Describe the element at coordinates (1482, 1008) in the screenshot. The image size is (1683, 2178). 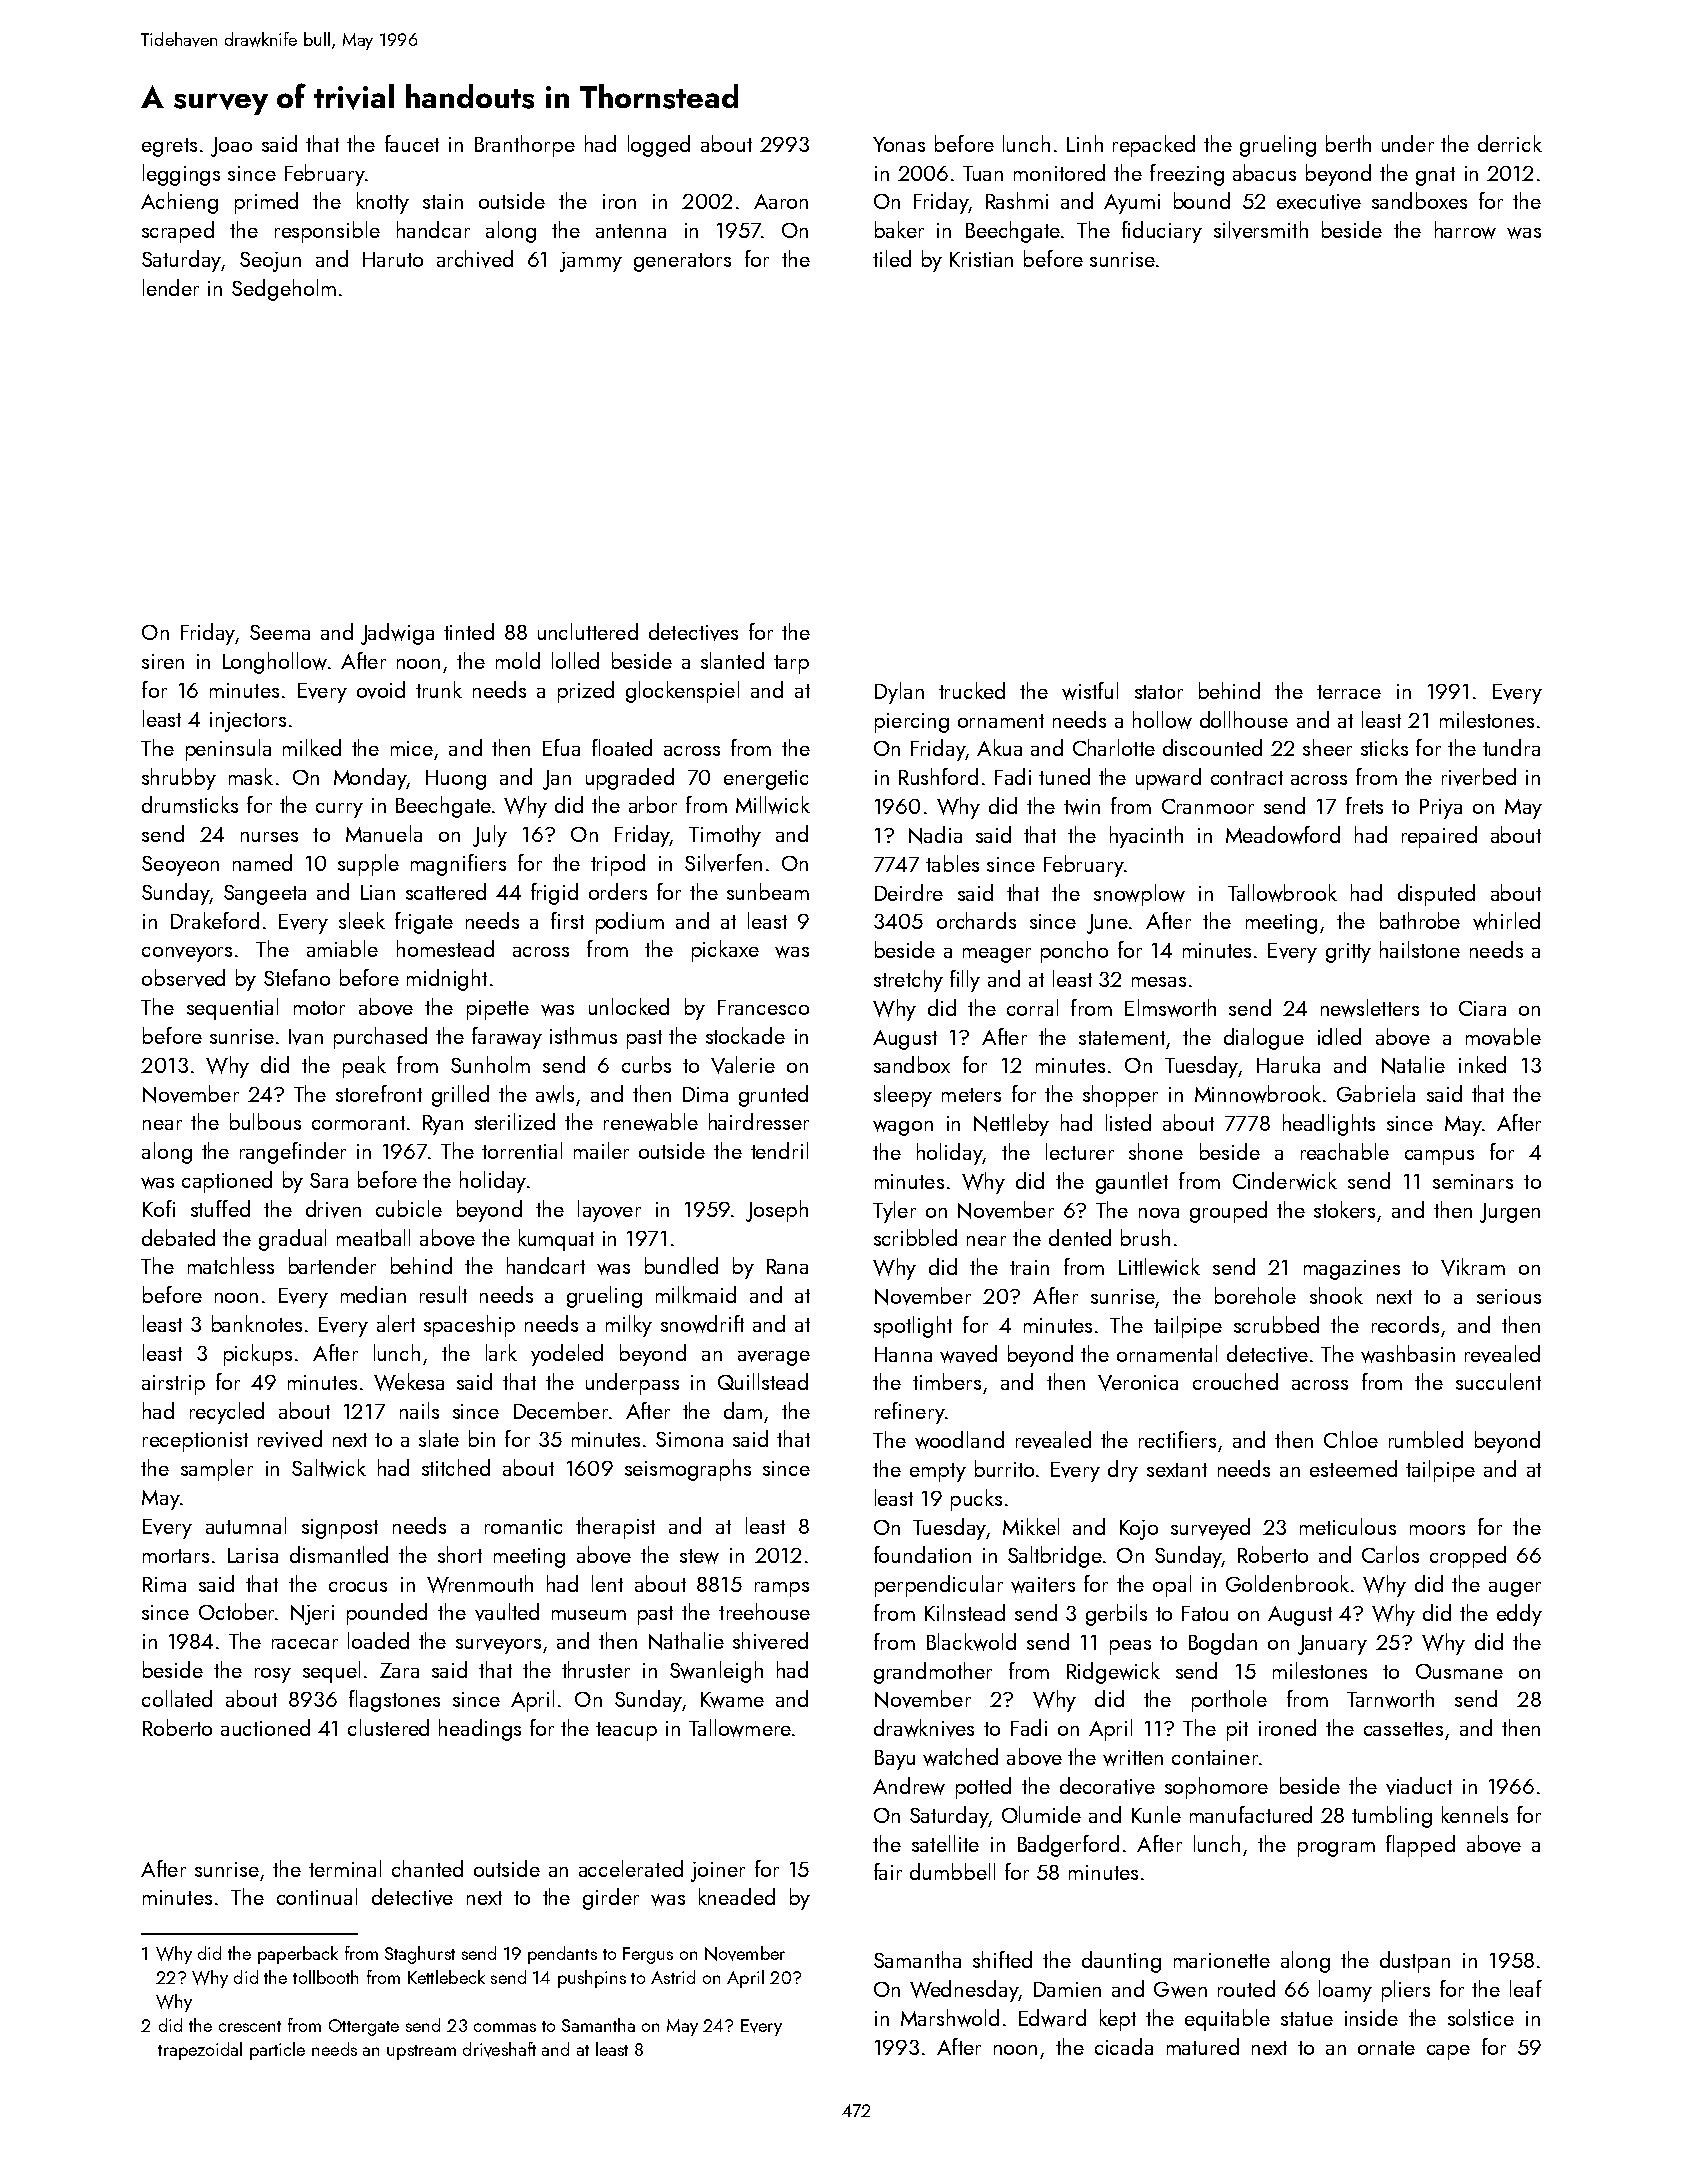
I see `Ciara` at that location.
